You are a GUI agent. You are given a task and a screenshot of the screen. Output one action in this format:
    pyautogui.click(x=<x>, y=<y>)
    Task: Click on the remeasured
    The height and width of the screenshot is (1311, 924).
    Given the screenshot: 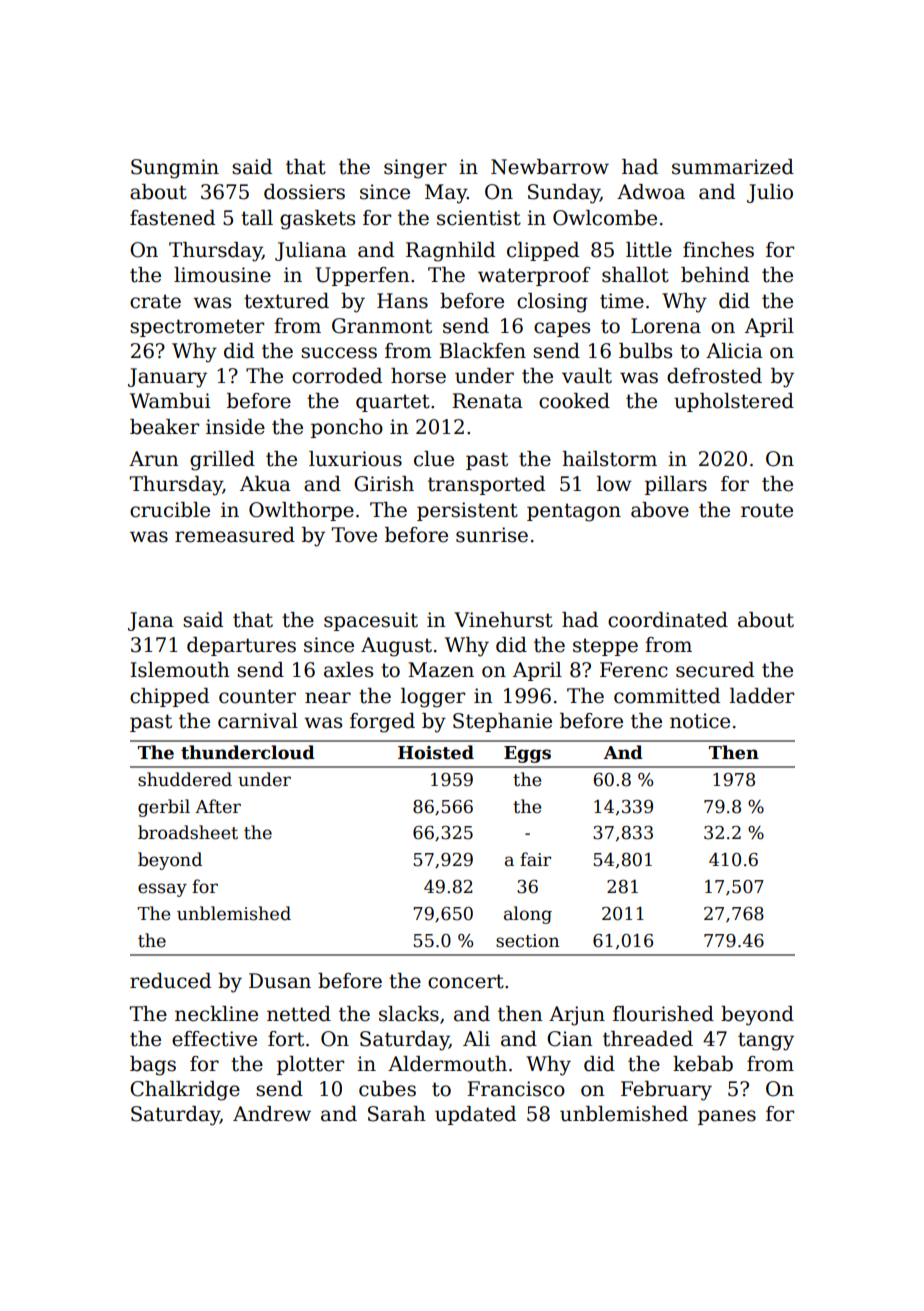 What is the action you would take?
    pyautogui.click(x=235, y=535)
